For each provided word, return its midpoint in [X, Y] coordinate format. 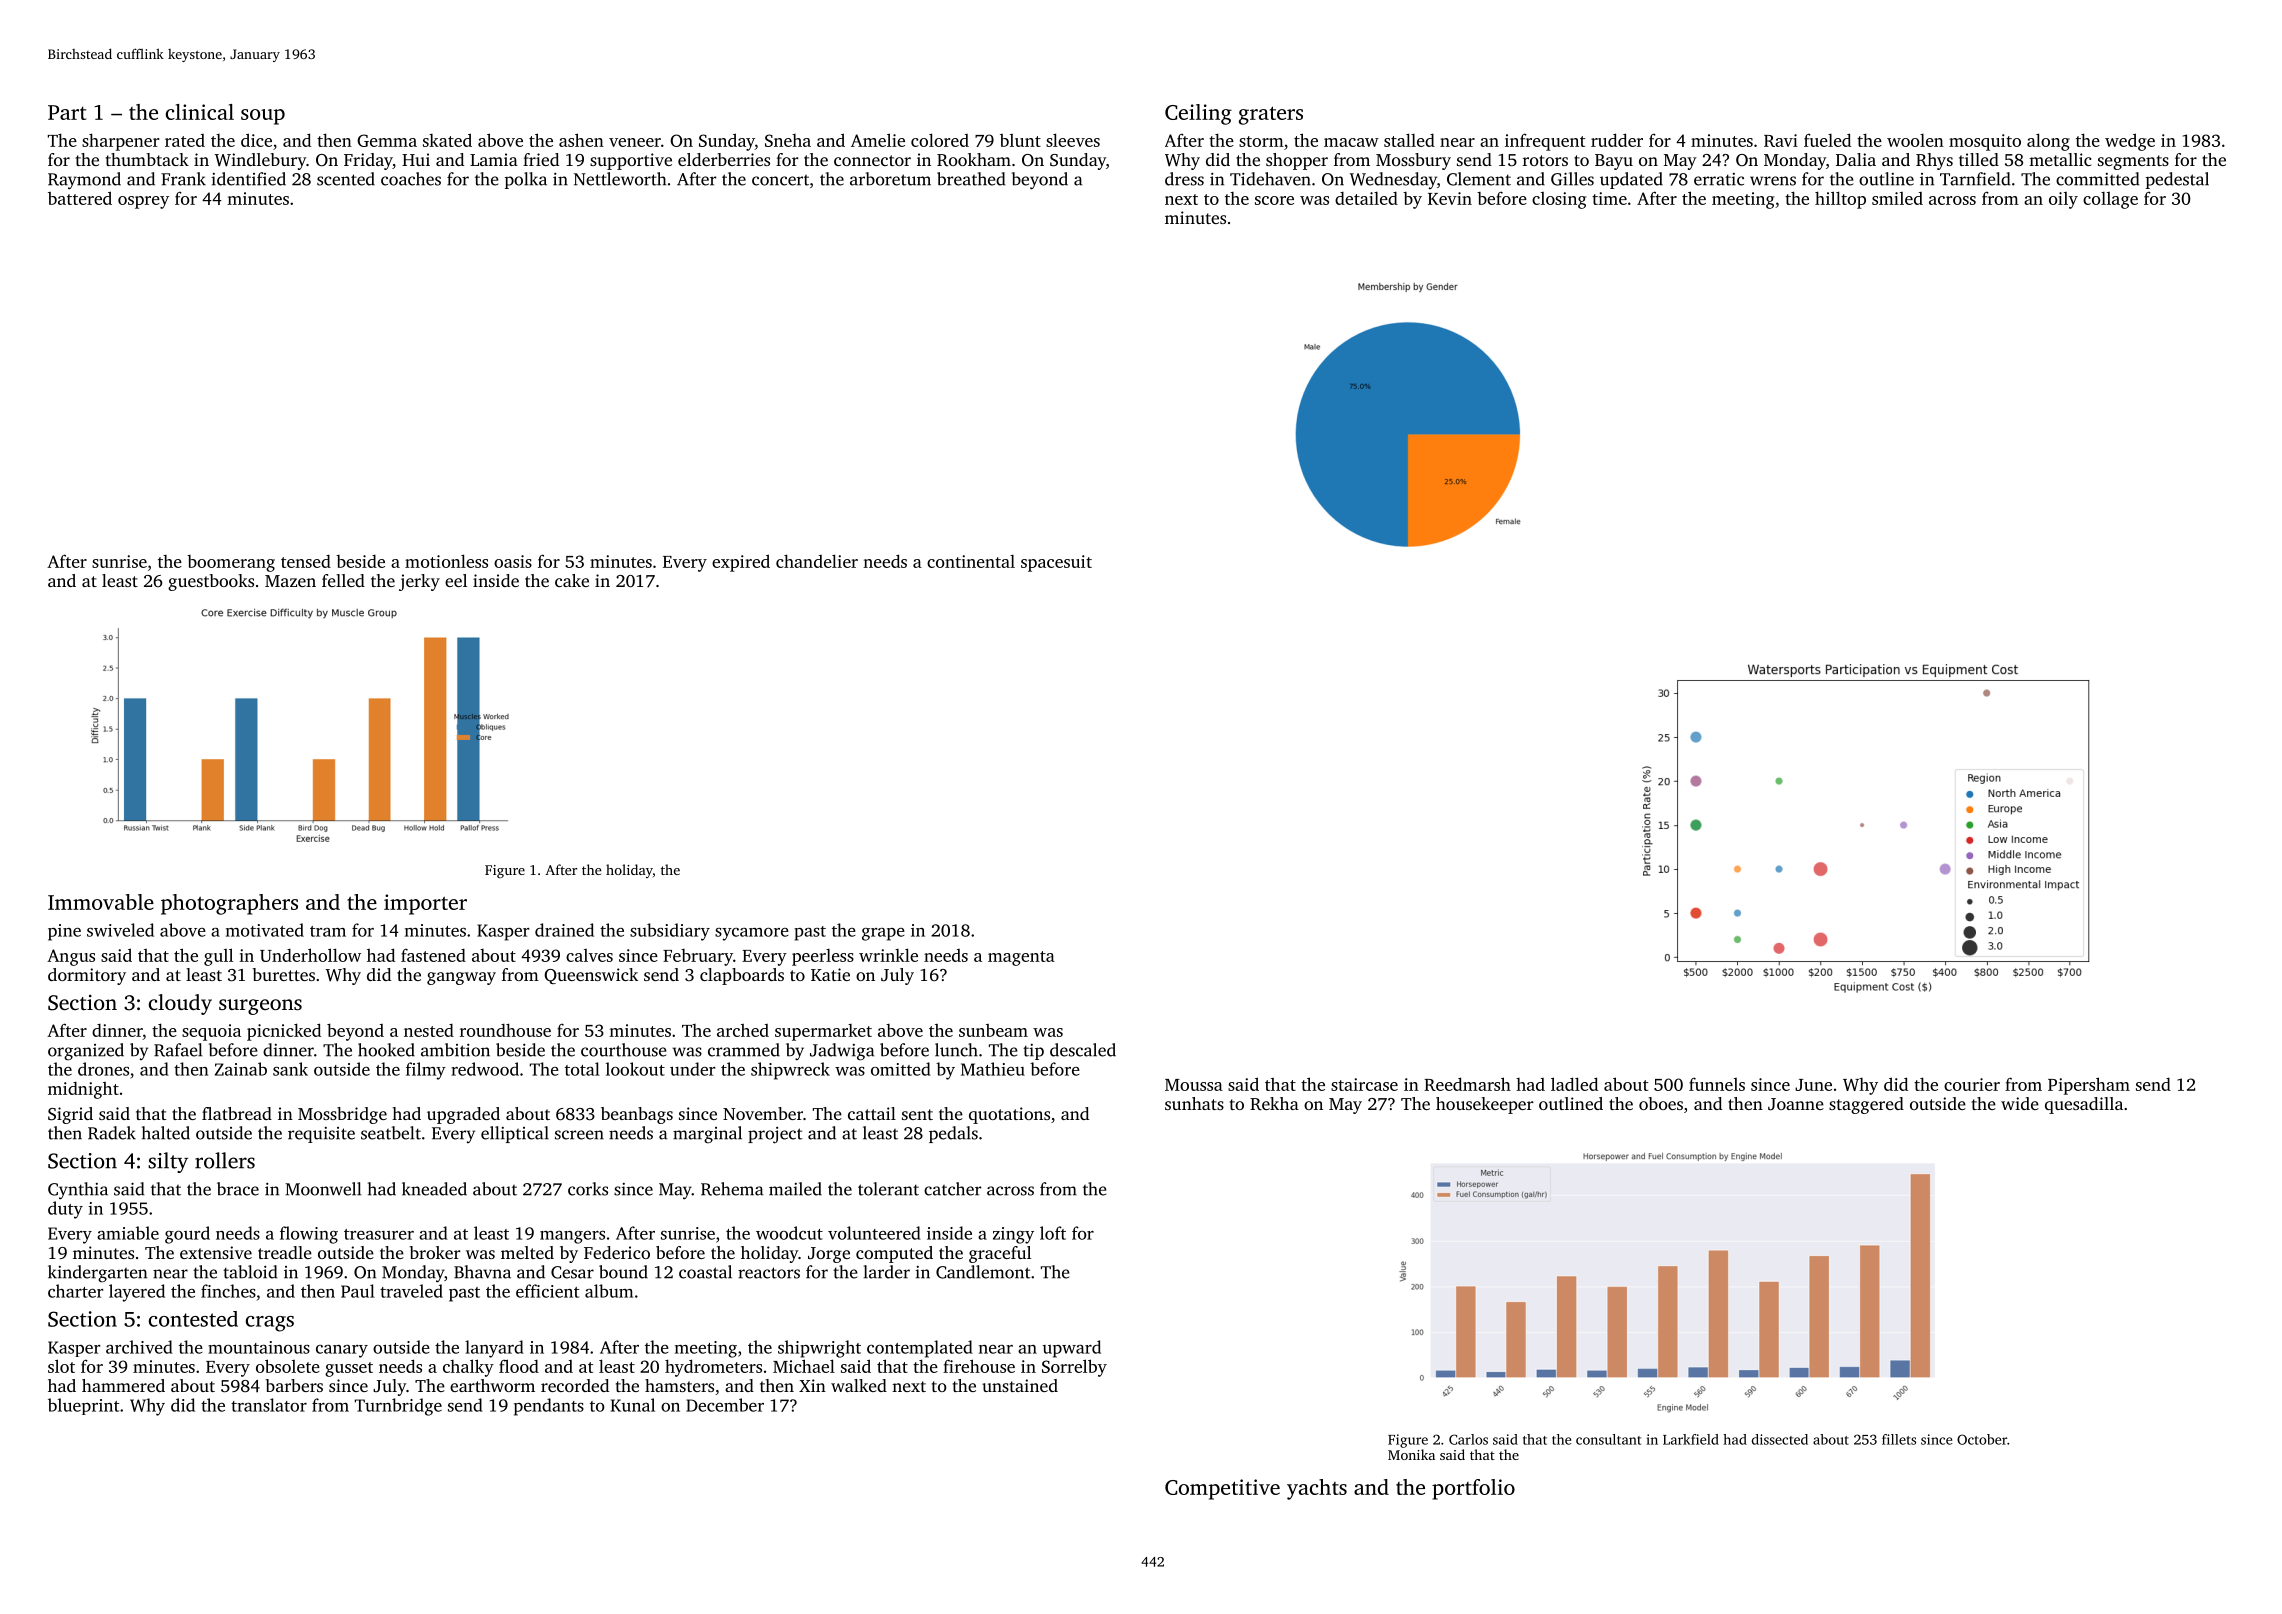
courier [1972, 1084]
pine [64, 932]
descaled [1083, 1050]
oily [2063, 200]
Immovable [101, 902]
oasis [513, 561]
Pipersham [2089, 1086]
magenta [1021, 958]
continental [971, 561]
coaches [411, 179]
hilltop [1840, 200]
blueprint [83, 1406]
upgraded [463, 1115]
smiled [1897, 198]
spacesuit [1056, 563]
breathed [971, 179]
